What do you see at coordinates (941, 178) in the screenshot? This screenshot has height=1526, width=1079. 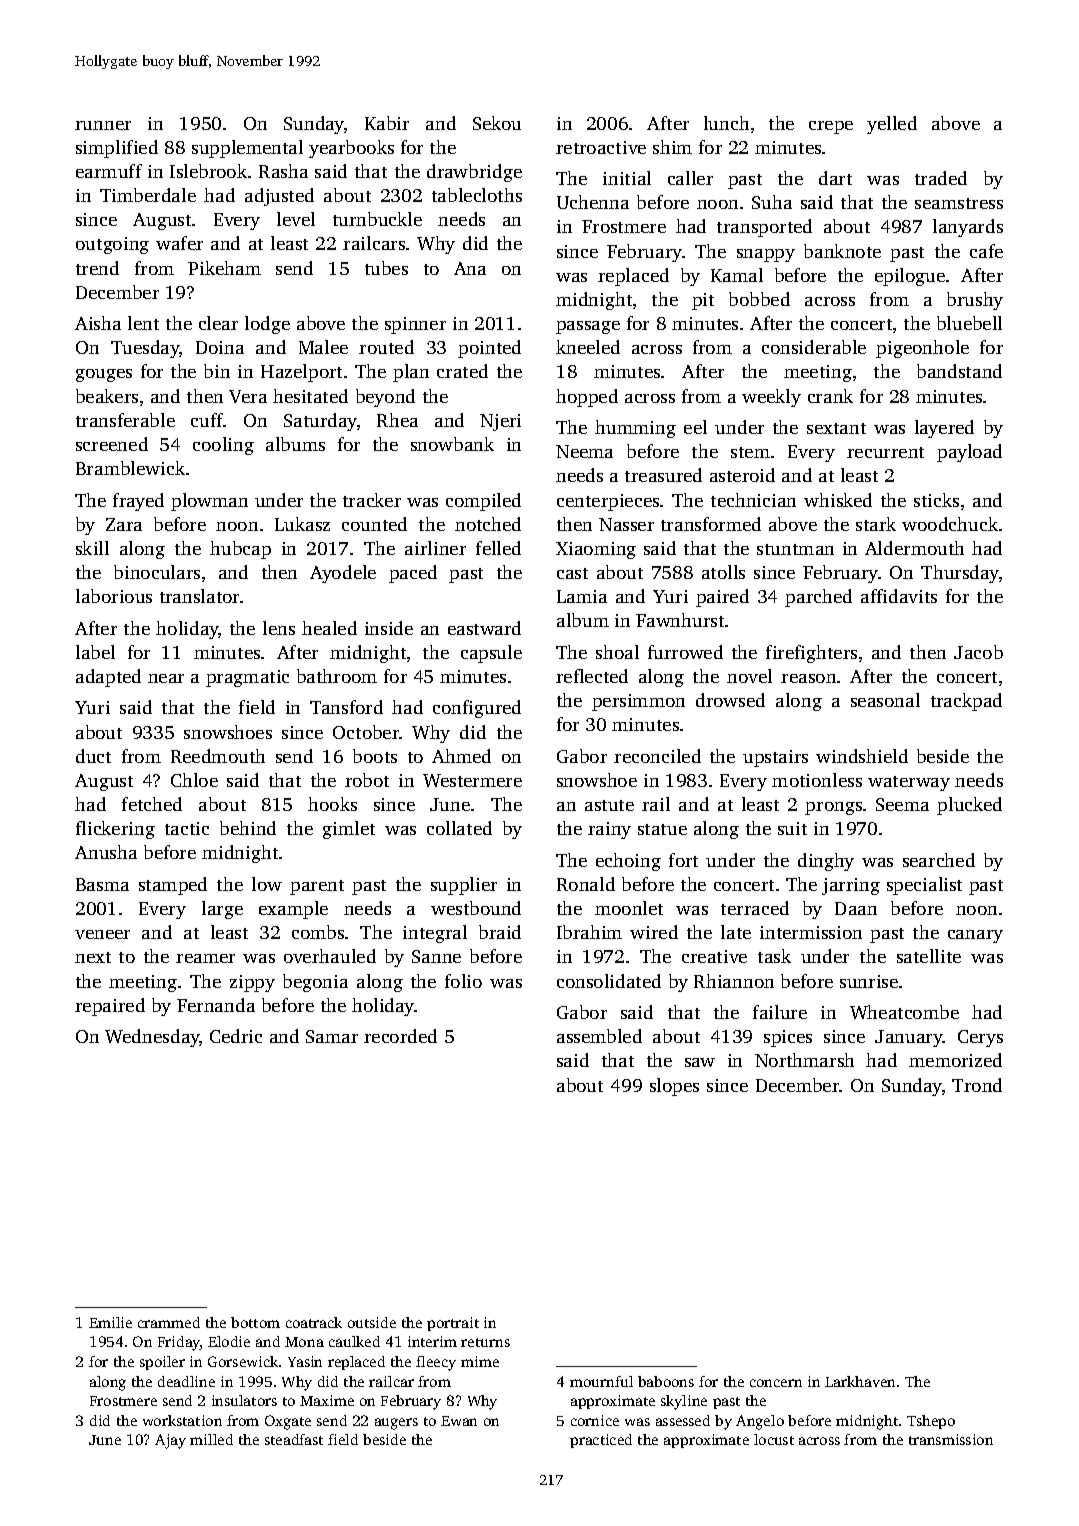 I see `traded` at bounding box center [941, 178].
